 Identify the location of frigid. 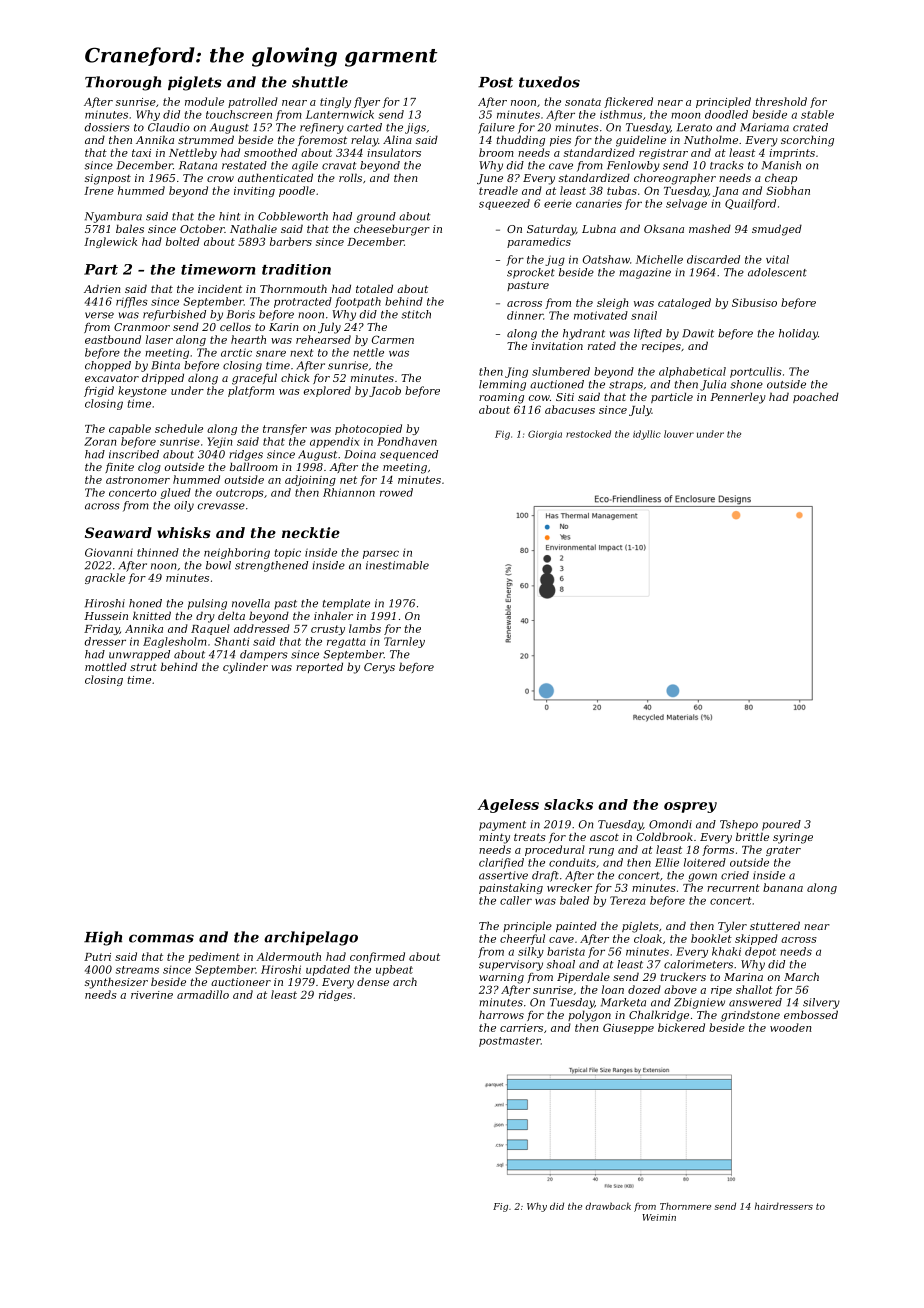
(99, 391).
